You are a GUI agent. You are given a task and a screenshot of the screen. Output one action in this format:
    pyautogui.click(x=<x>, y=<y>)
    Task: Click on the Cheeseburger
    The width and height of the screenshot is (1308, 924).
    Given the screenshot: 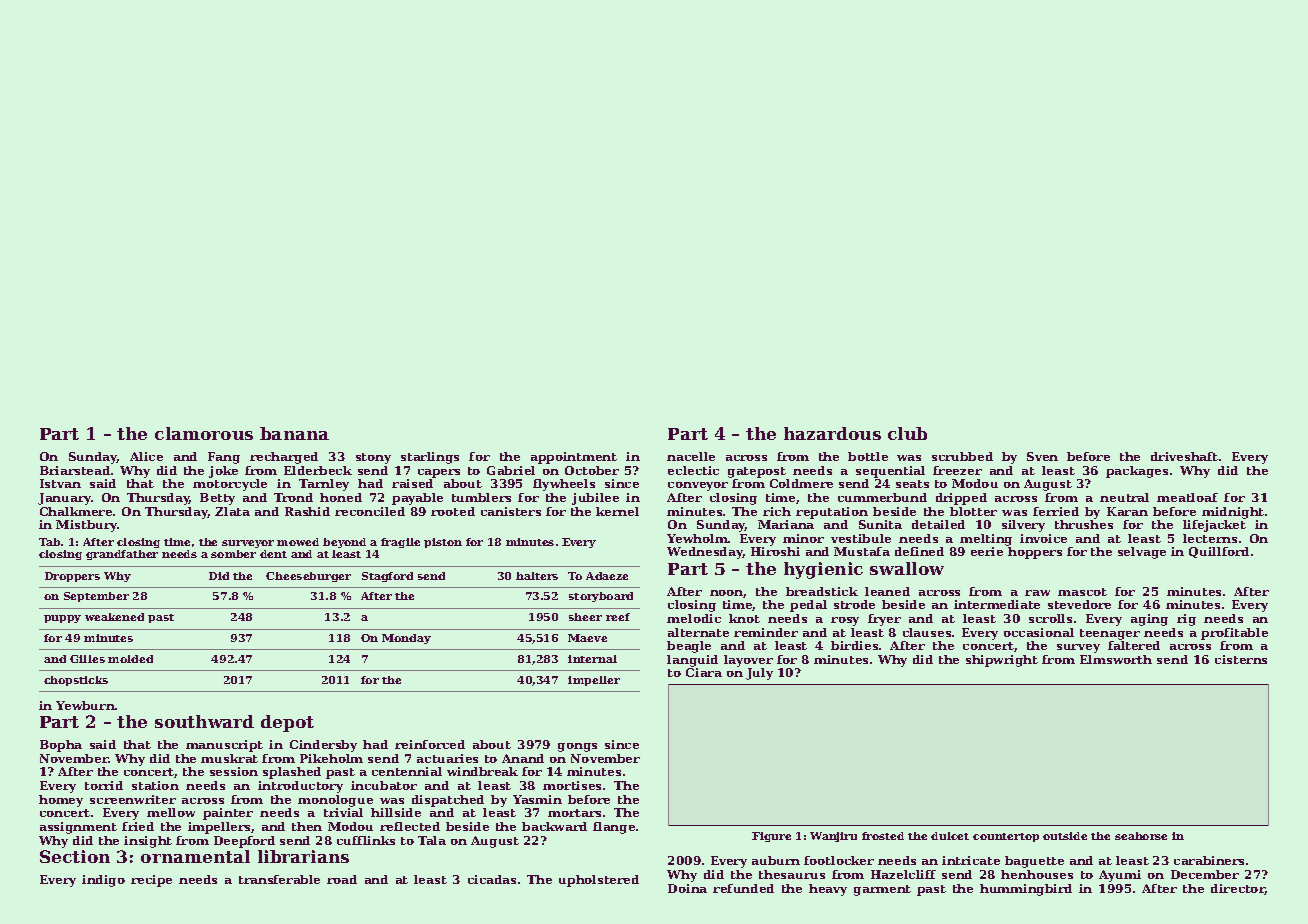 What is the action you would take?
    pyautogui.click(x=308, y=577)
